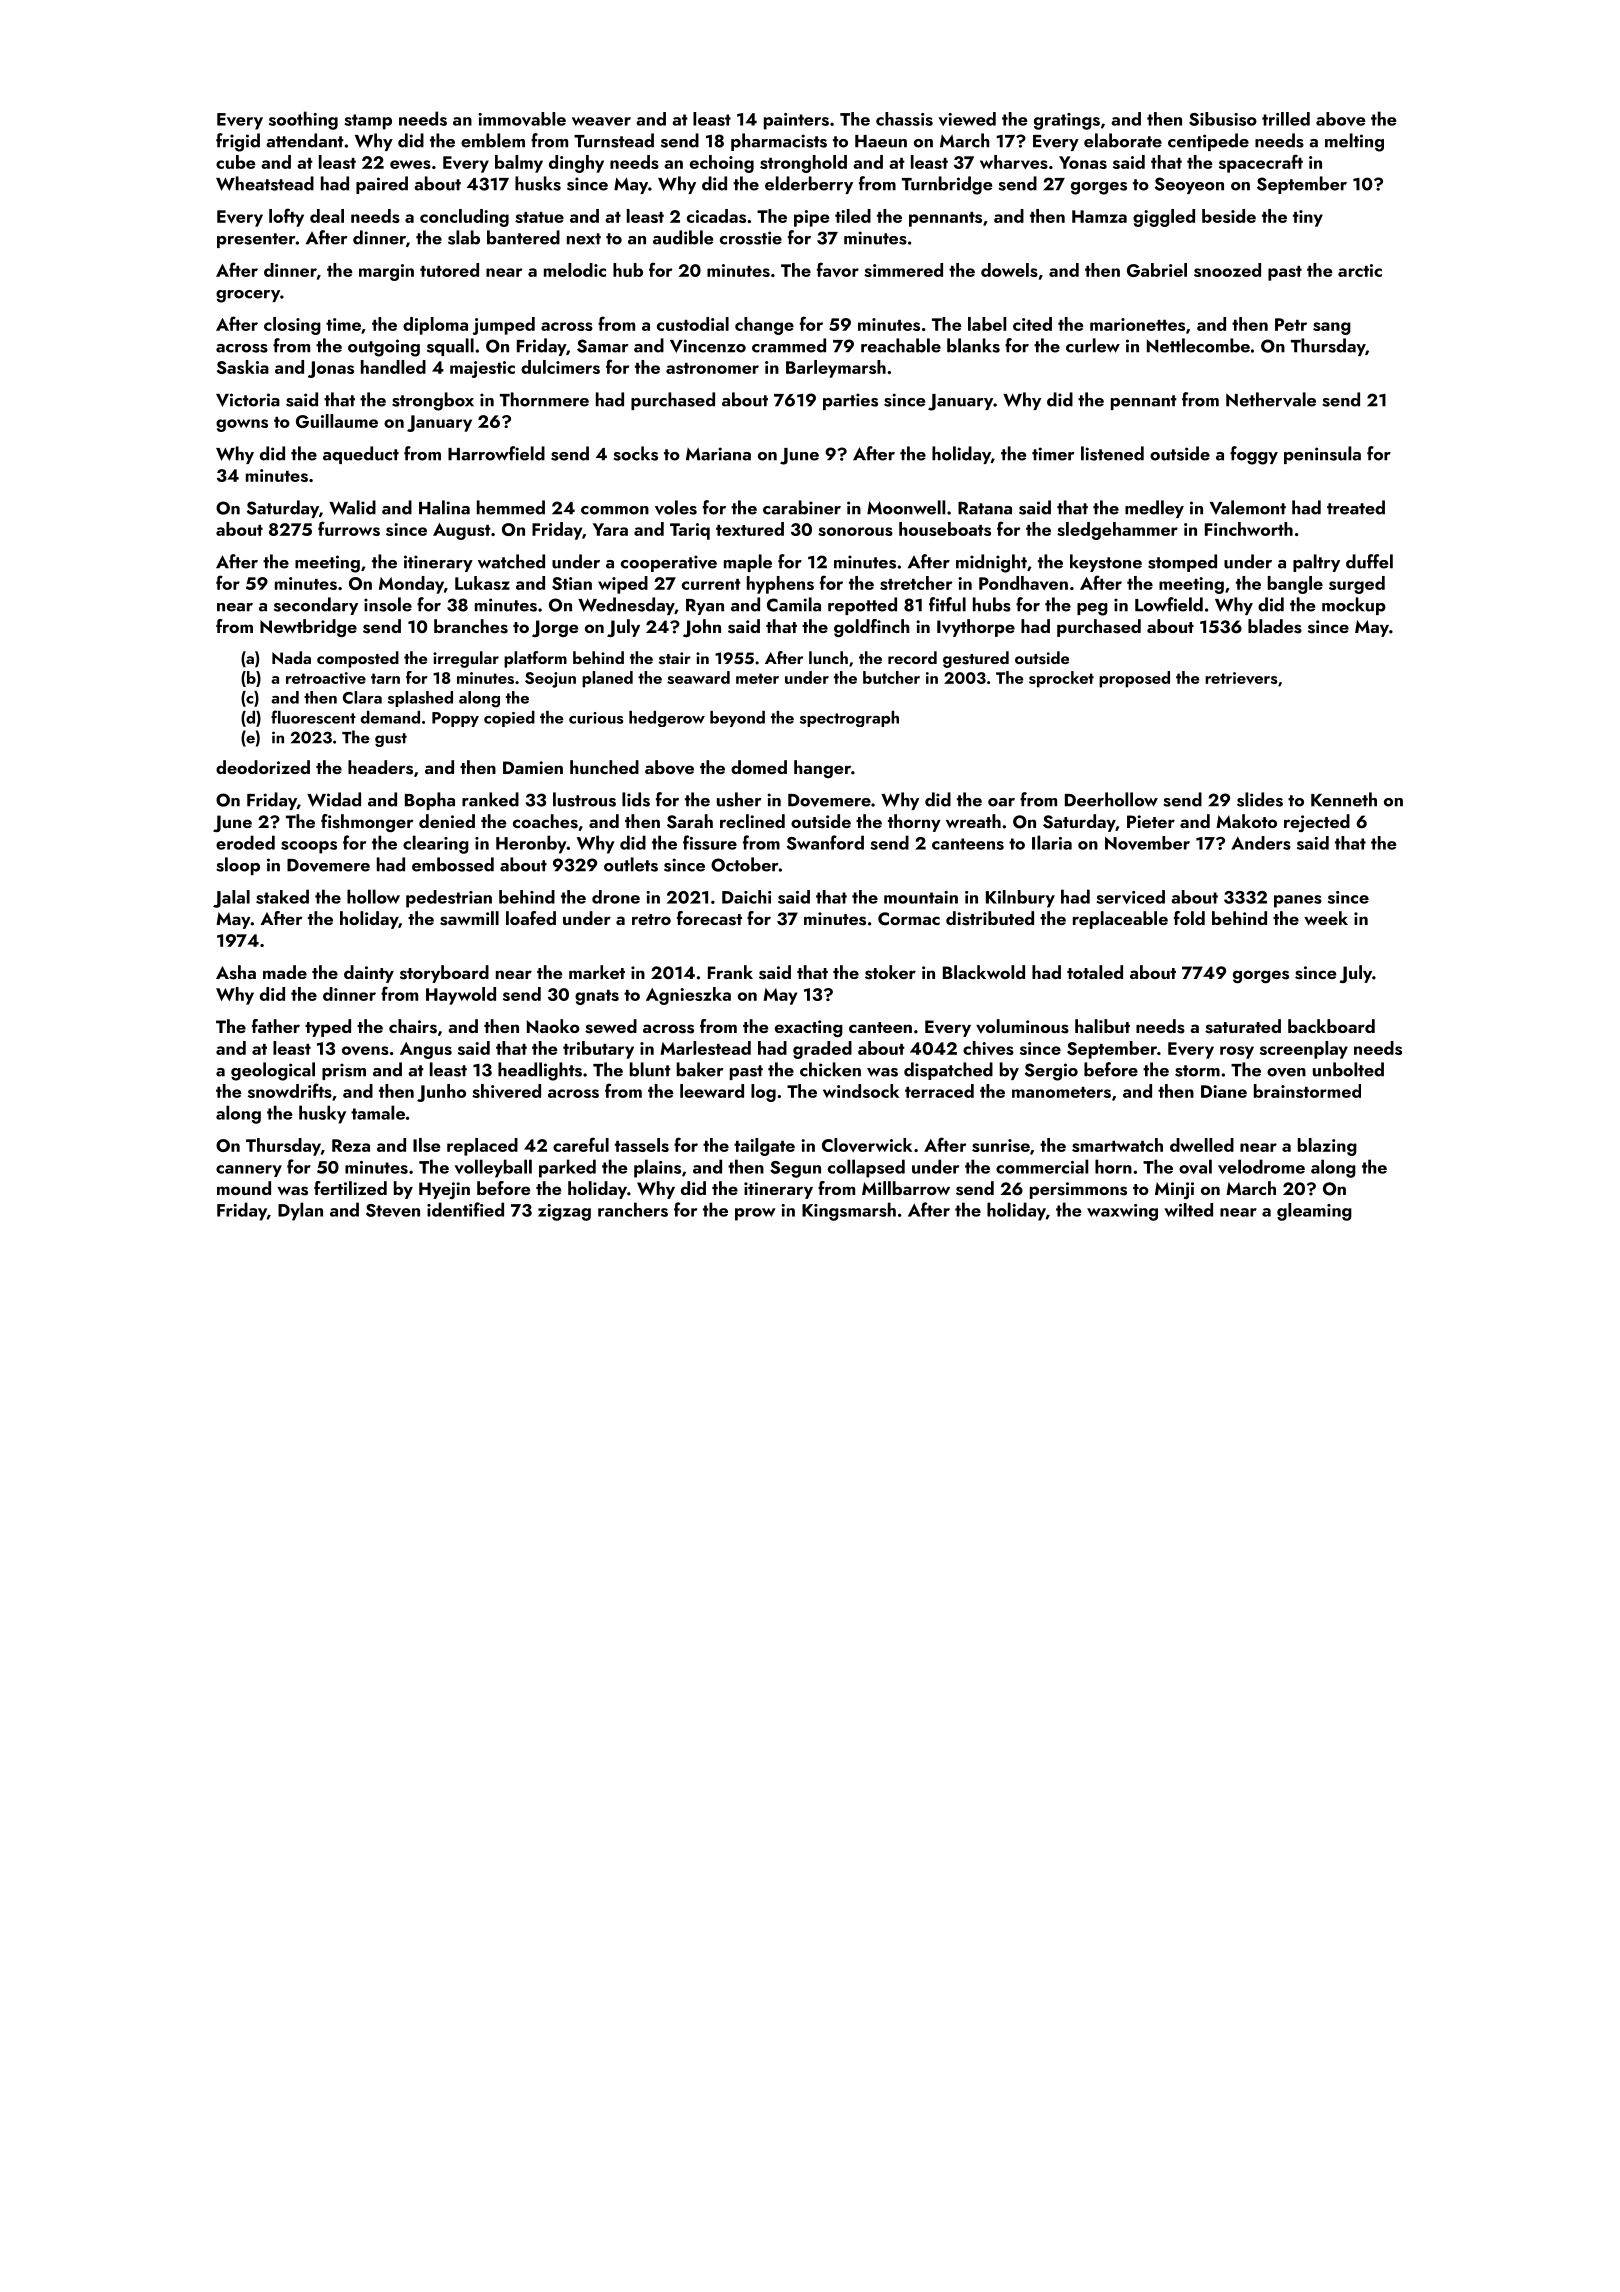  I want to click on concluding, so click(464, 218).
